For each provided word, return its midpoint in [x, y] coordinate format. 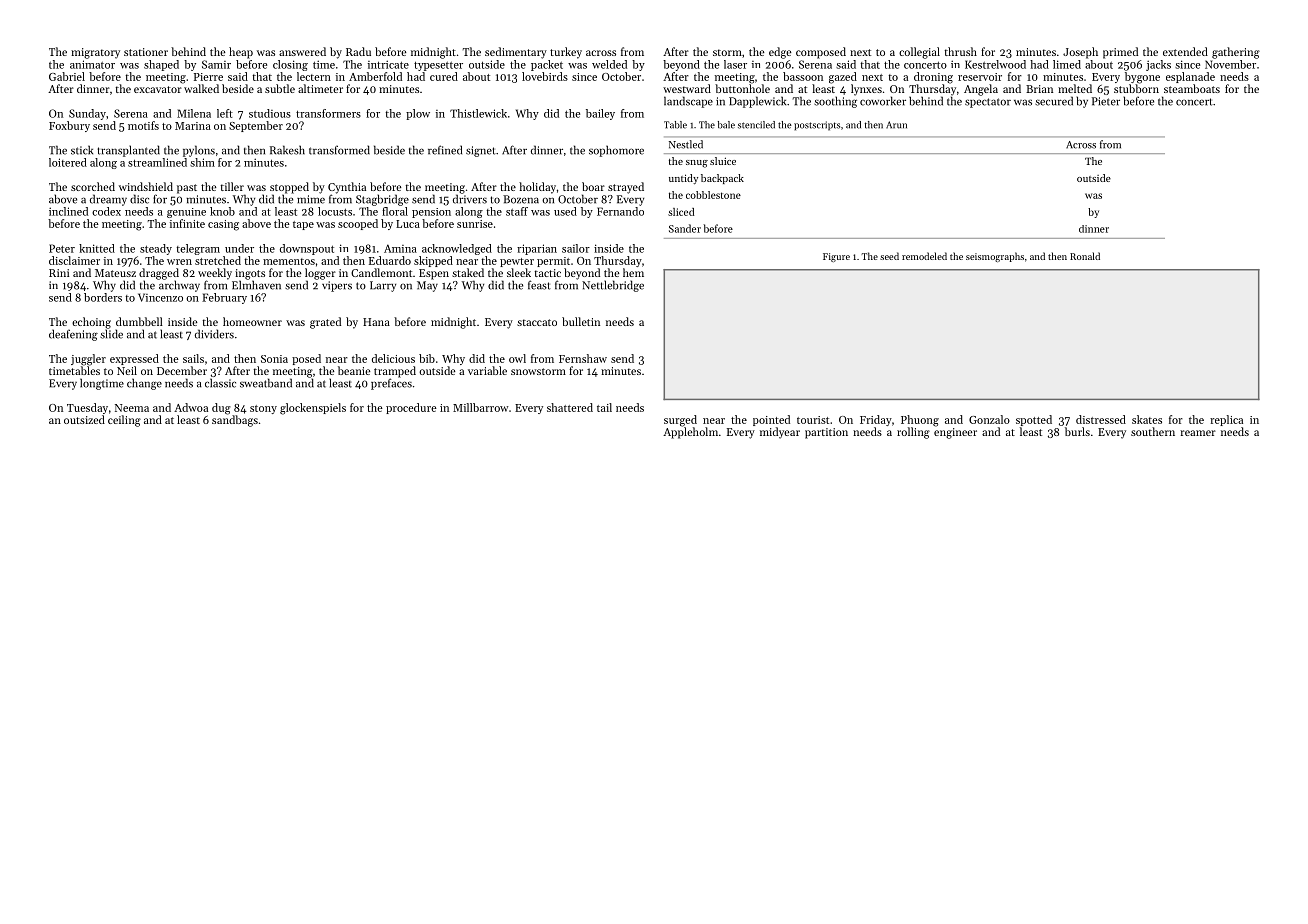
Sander [685, 228]
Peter [62, 248]
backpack [722, 179]
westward [687, 88]
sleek [519, 272]
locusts [335, 211]
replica [1226, 420]
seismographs [995, 257]
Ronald [1085, 256]
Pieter [1106, 101]
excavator [158, 89]
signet [481, 151]
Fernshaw [583, 358]
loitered [68, 162]
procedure [411, 408]
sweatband [266, 383]
